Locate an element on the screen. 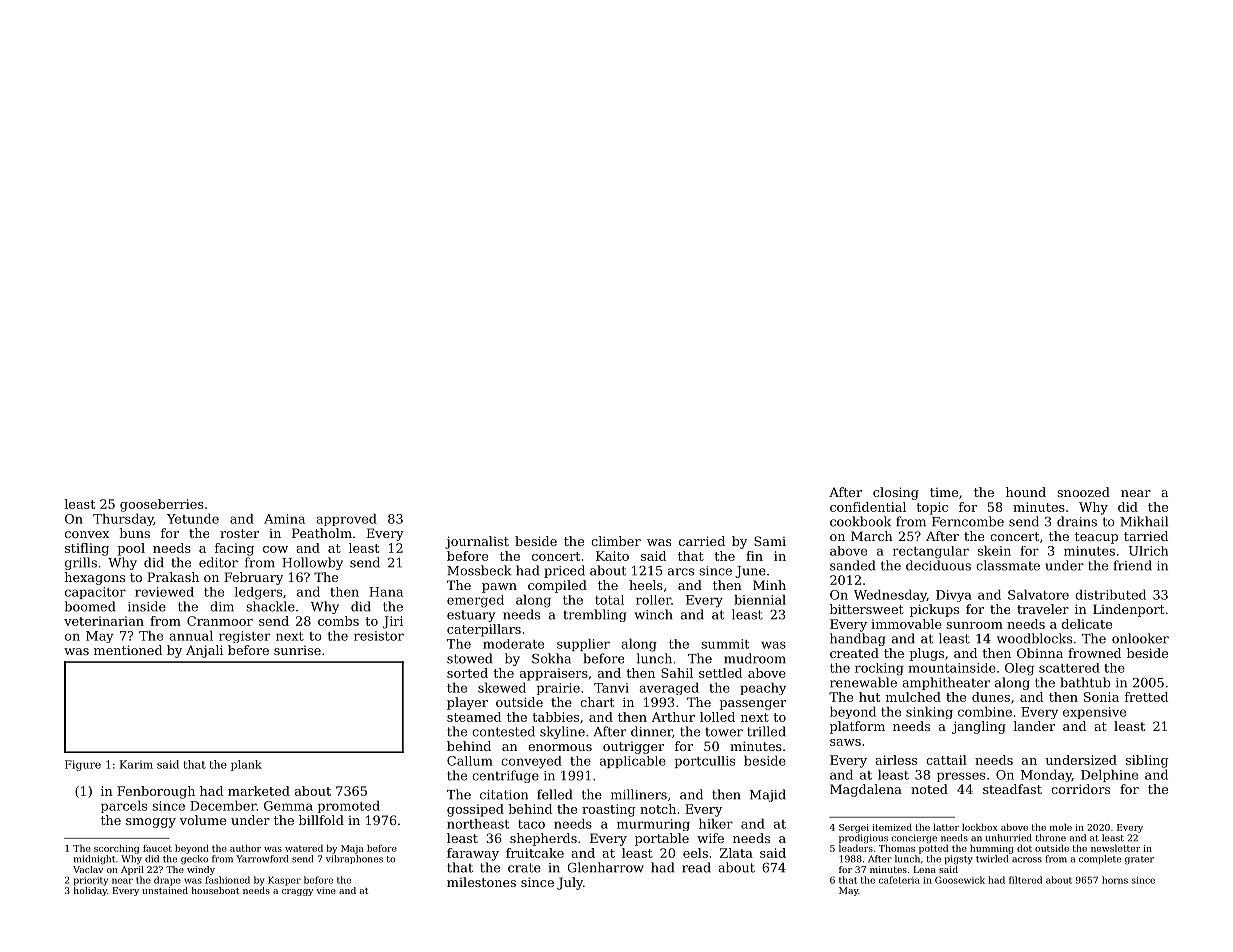  holiday is located at coordinates (90, 891).
